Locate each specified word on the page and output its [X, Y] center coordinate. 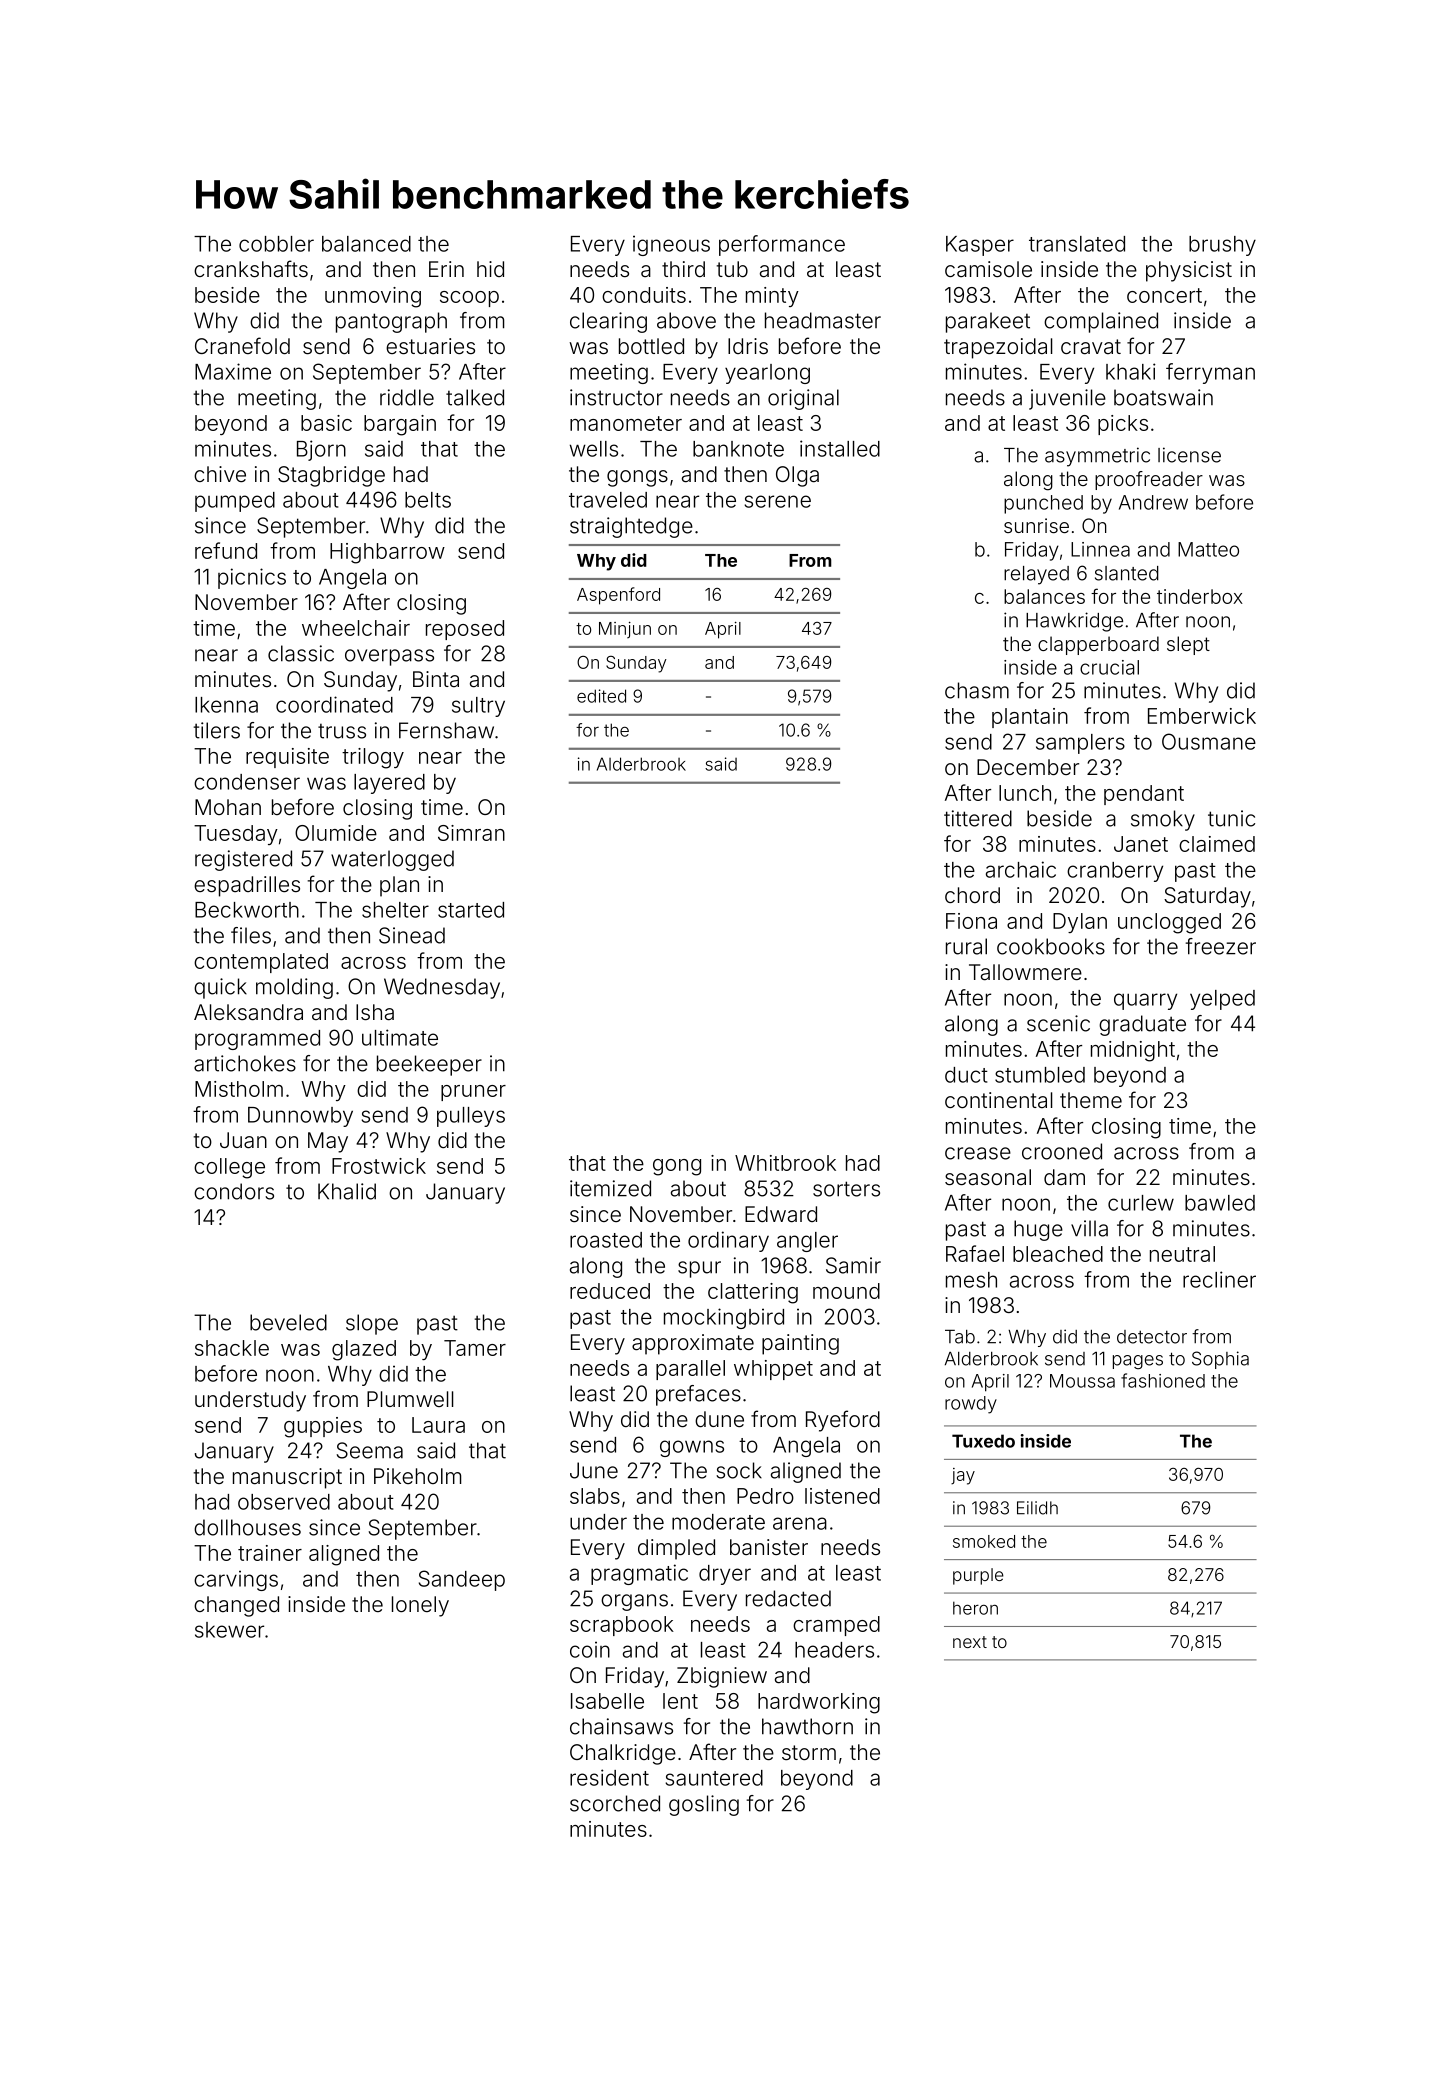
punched [1043, 504]
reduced [610, 1291]
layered [389, 784]
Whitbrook [785, 1163]
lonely [420, 1606]
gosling [704, 1805]
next [970, 1642]
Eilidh [1037, 1508]
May [328, 1142]
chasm [977, 690]
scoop [469, 299]
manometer [626, 423]
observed [284, 1502]
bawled [1220, 1203]
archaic [1021, 869]
